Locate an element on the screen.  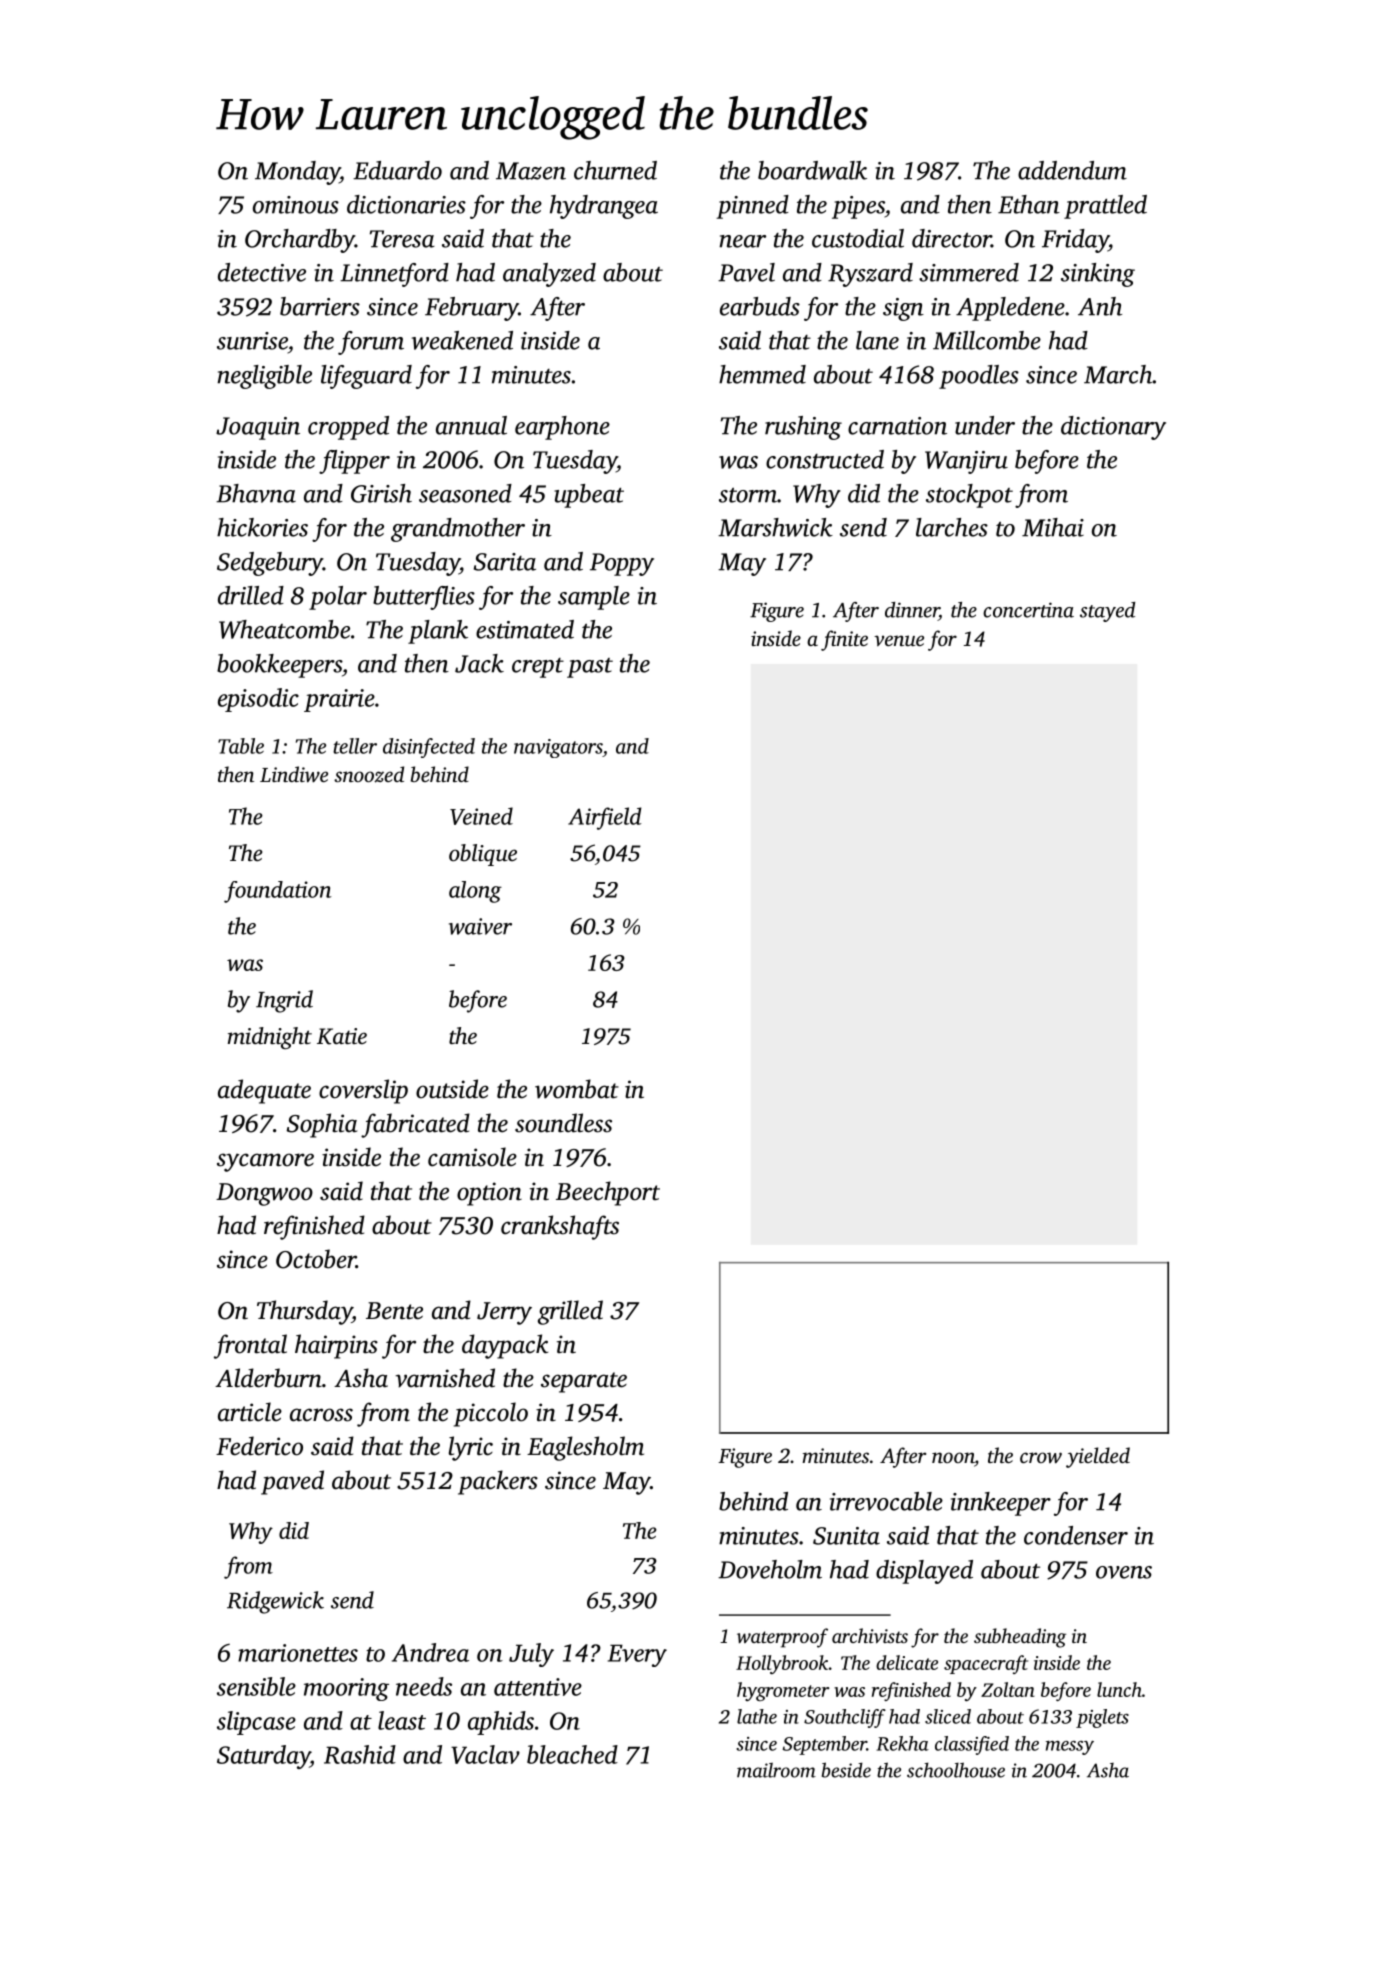
yielded is located at coordinates (1098, 1457).
